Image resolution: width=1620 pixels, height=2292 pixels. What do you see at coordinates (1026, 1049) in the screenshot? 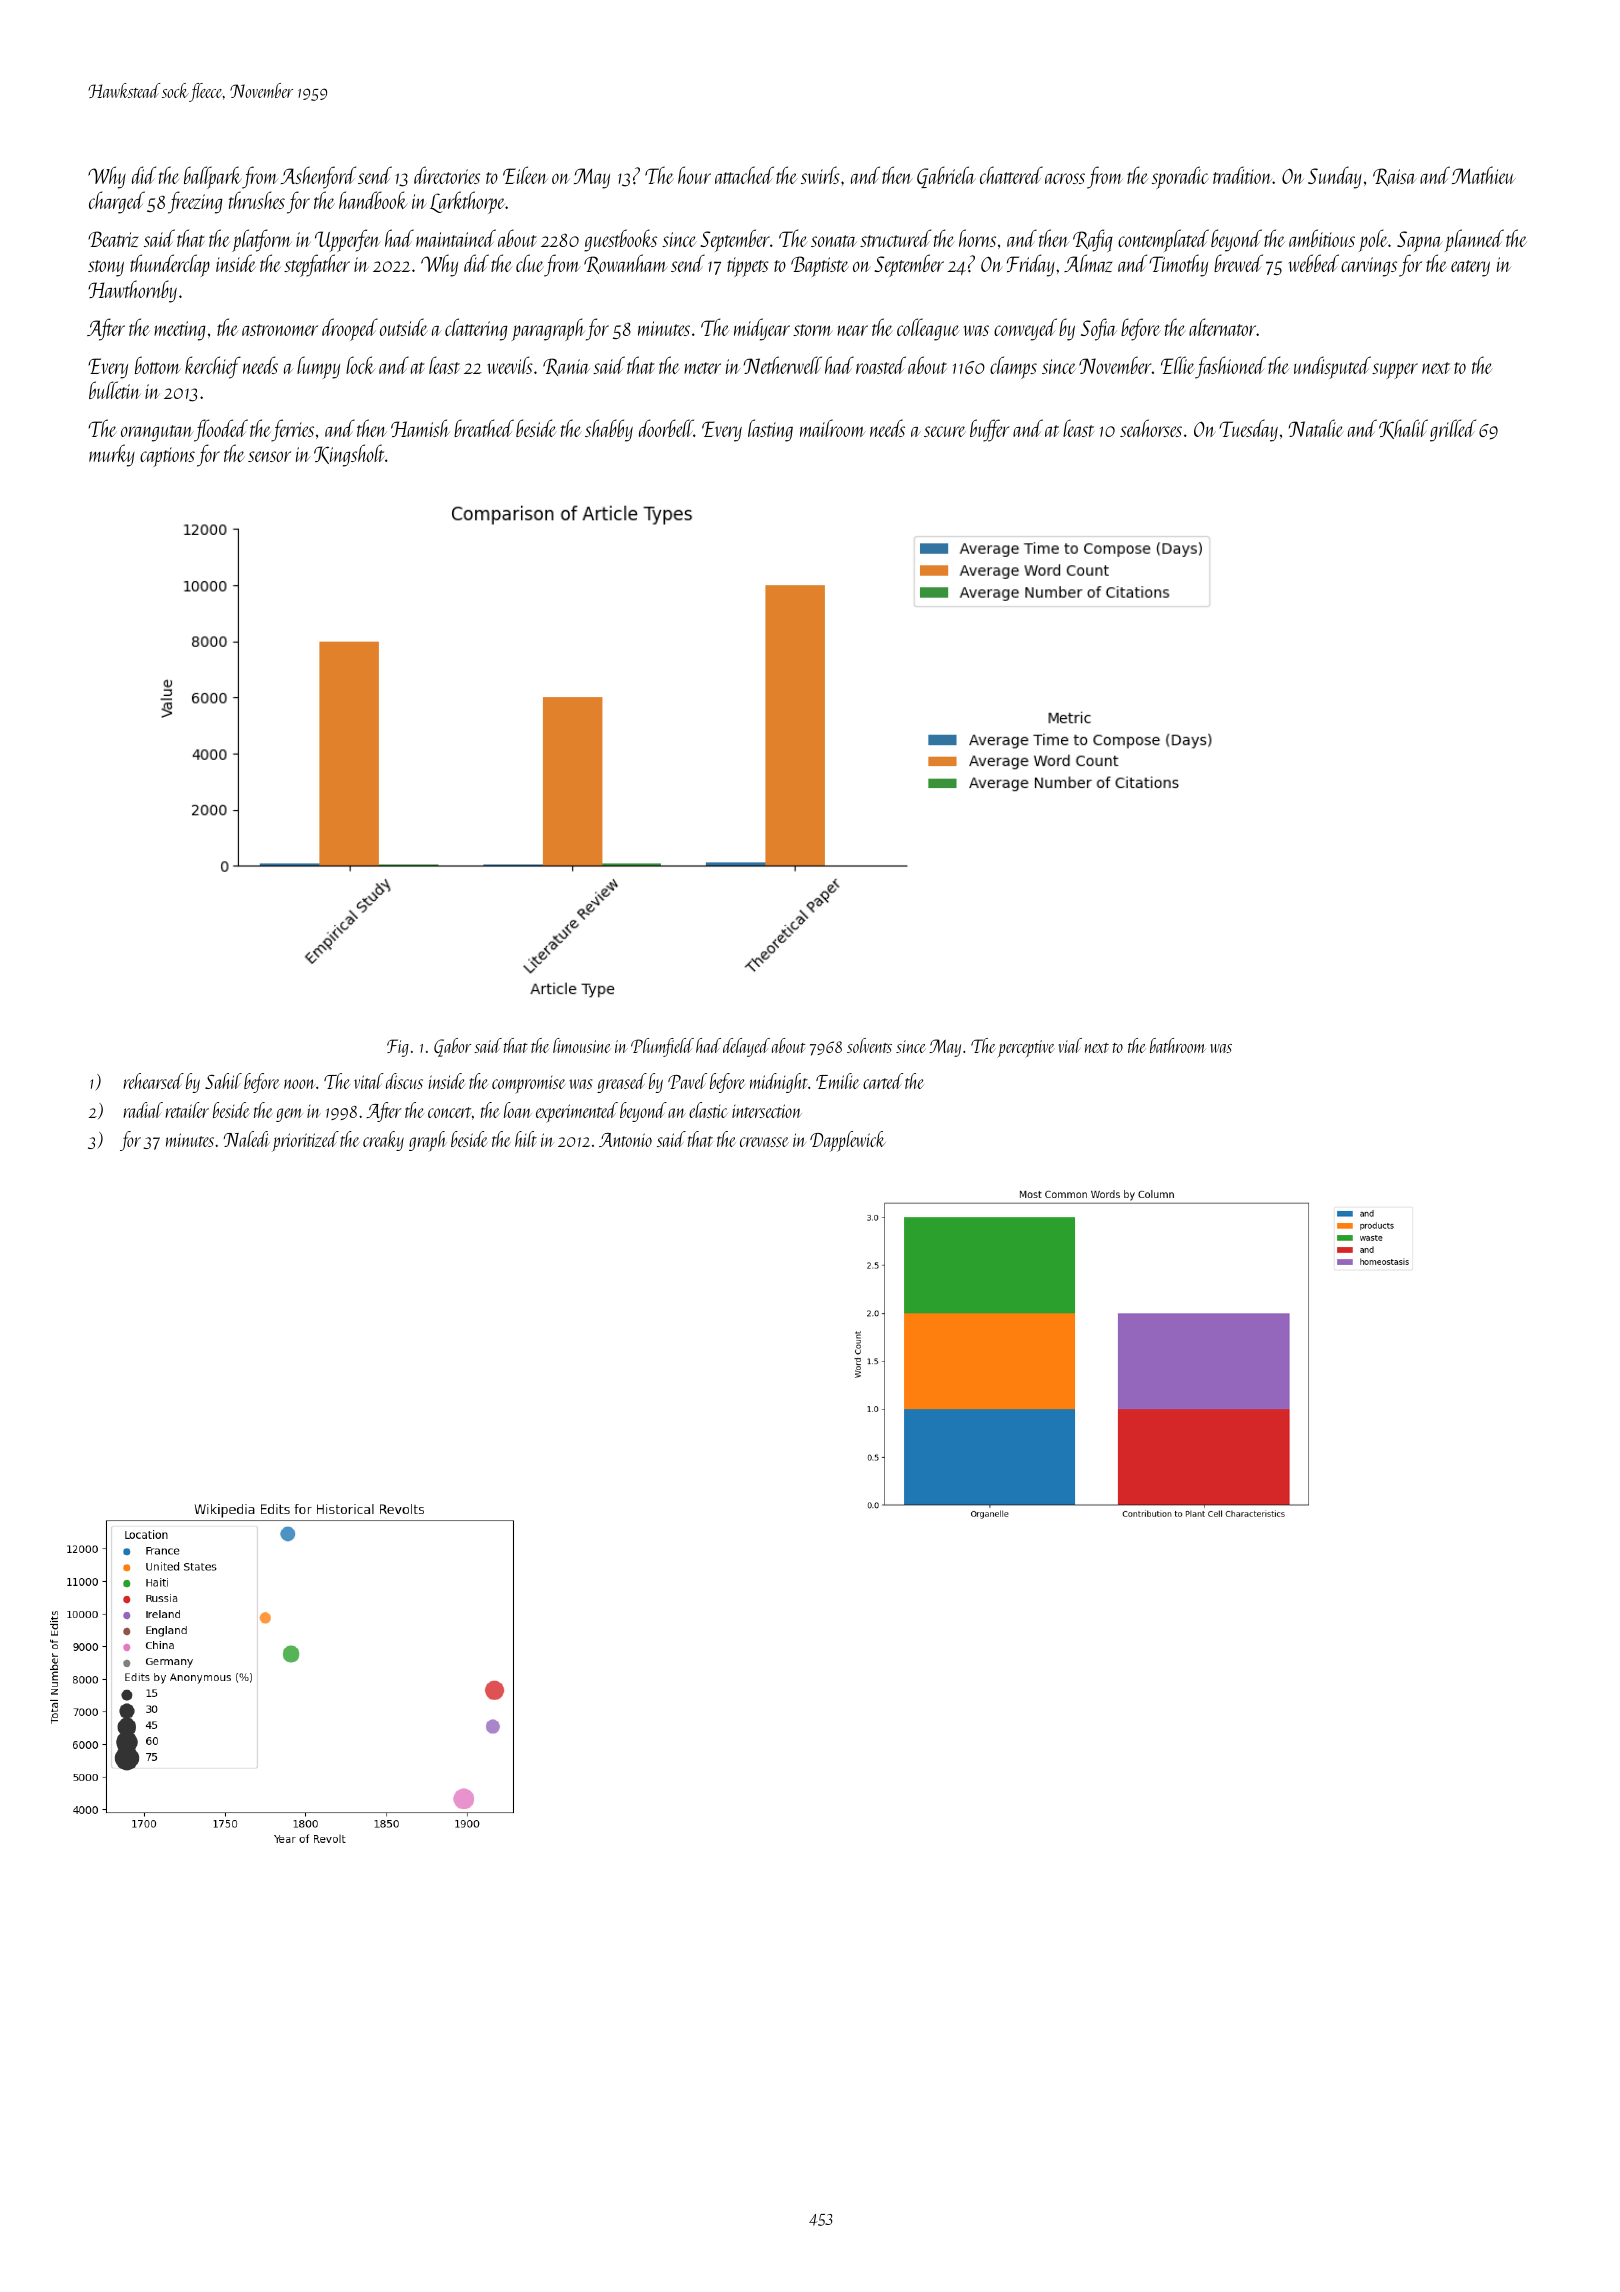
I see `perceptive` at bounding box center [1026, 1049].
